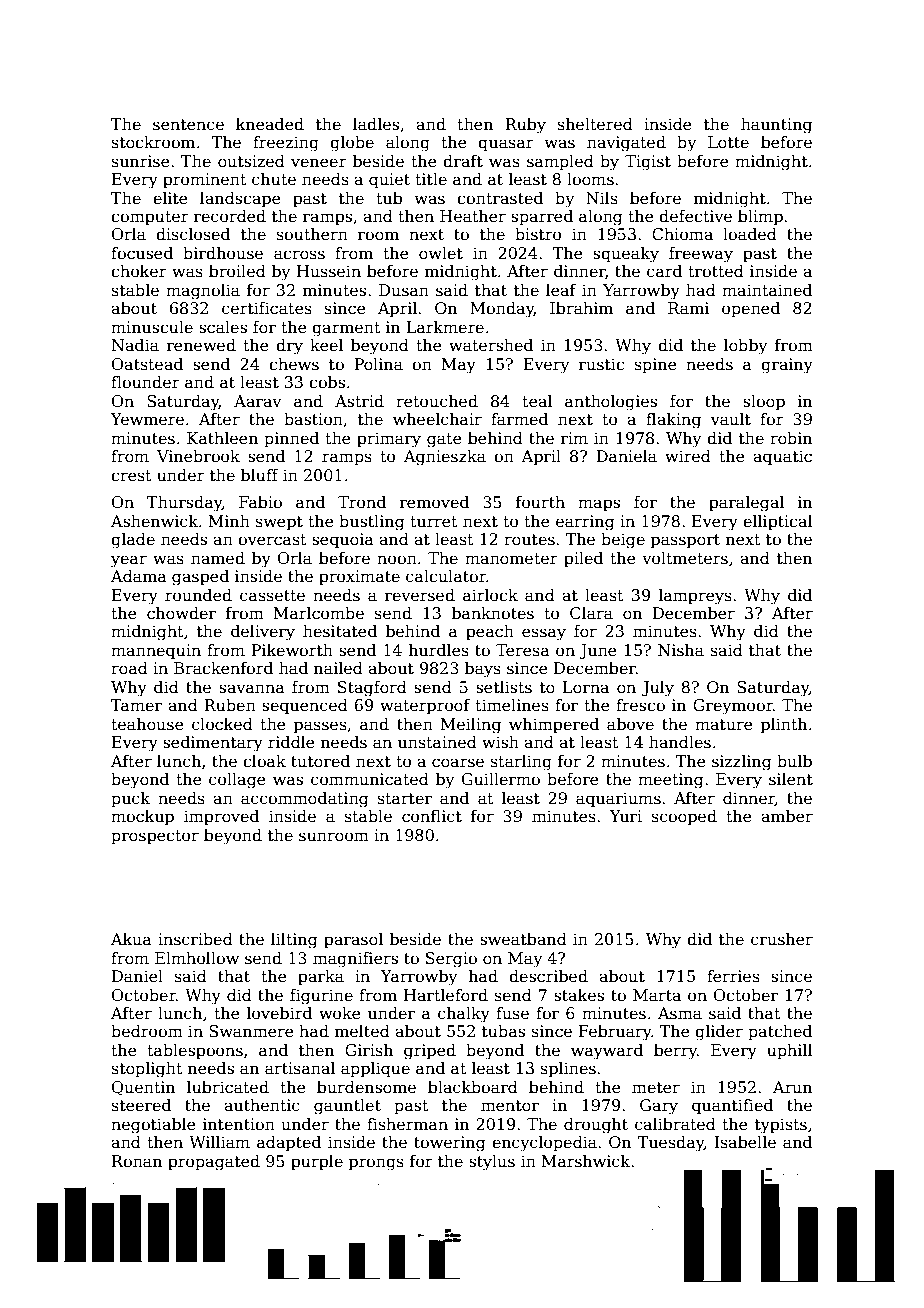 This page has width=924, height=1308. Describe the element at coordinates (197, 958) in the page. I see `Elmhollow` at that location.
